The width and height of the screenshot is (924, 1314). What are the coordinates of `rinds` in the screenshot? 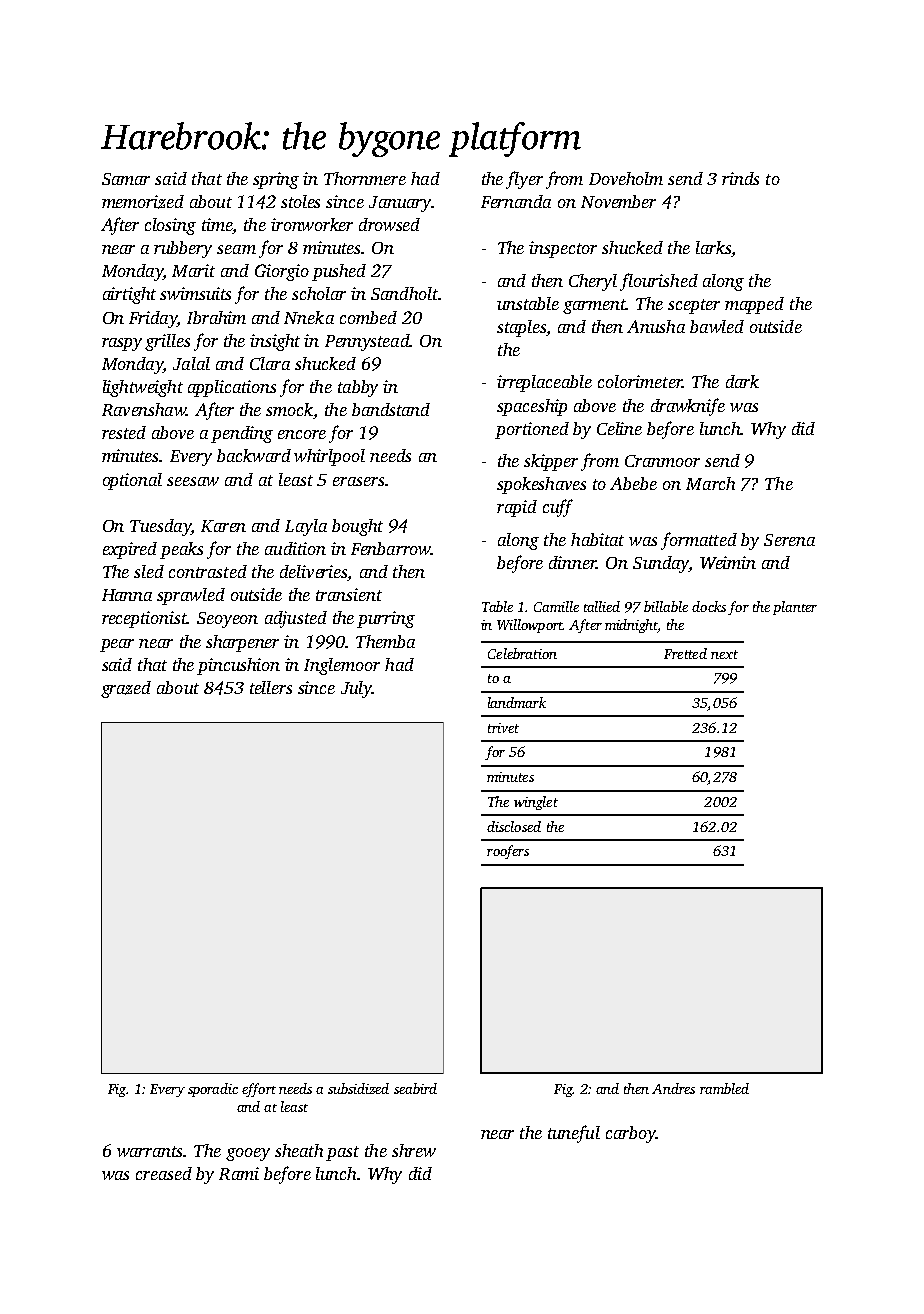 It's located at (740, 178).
